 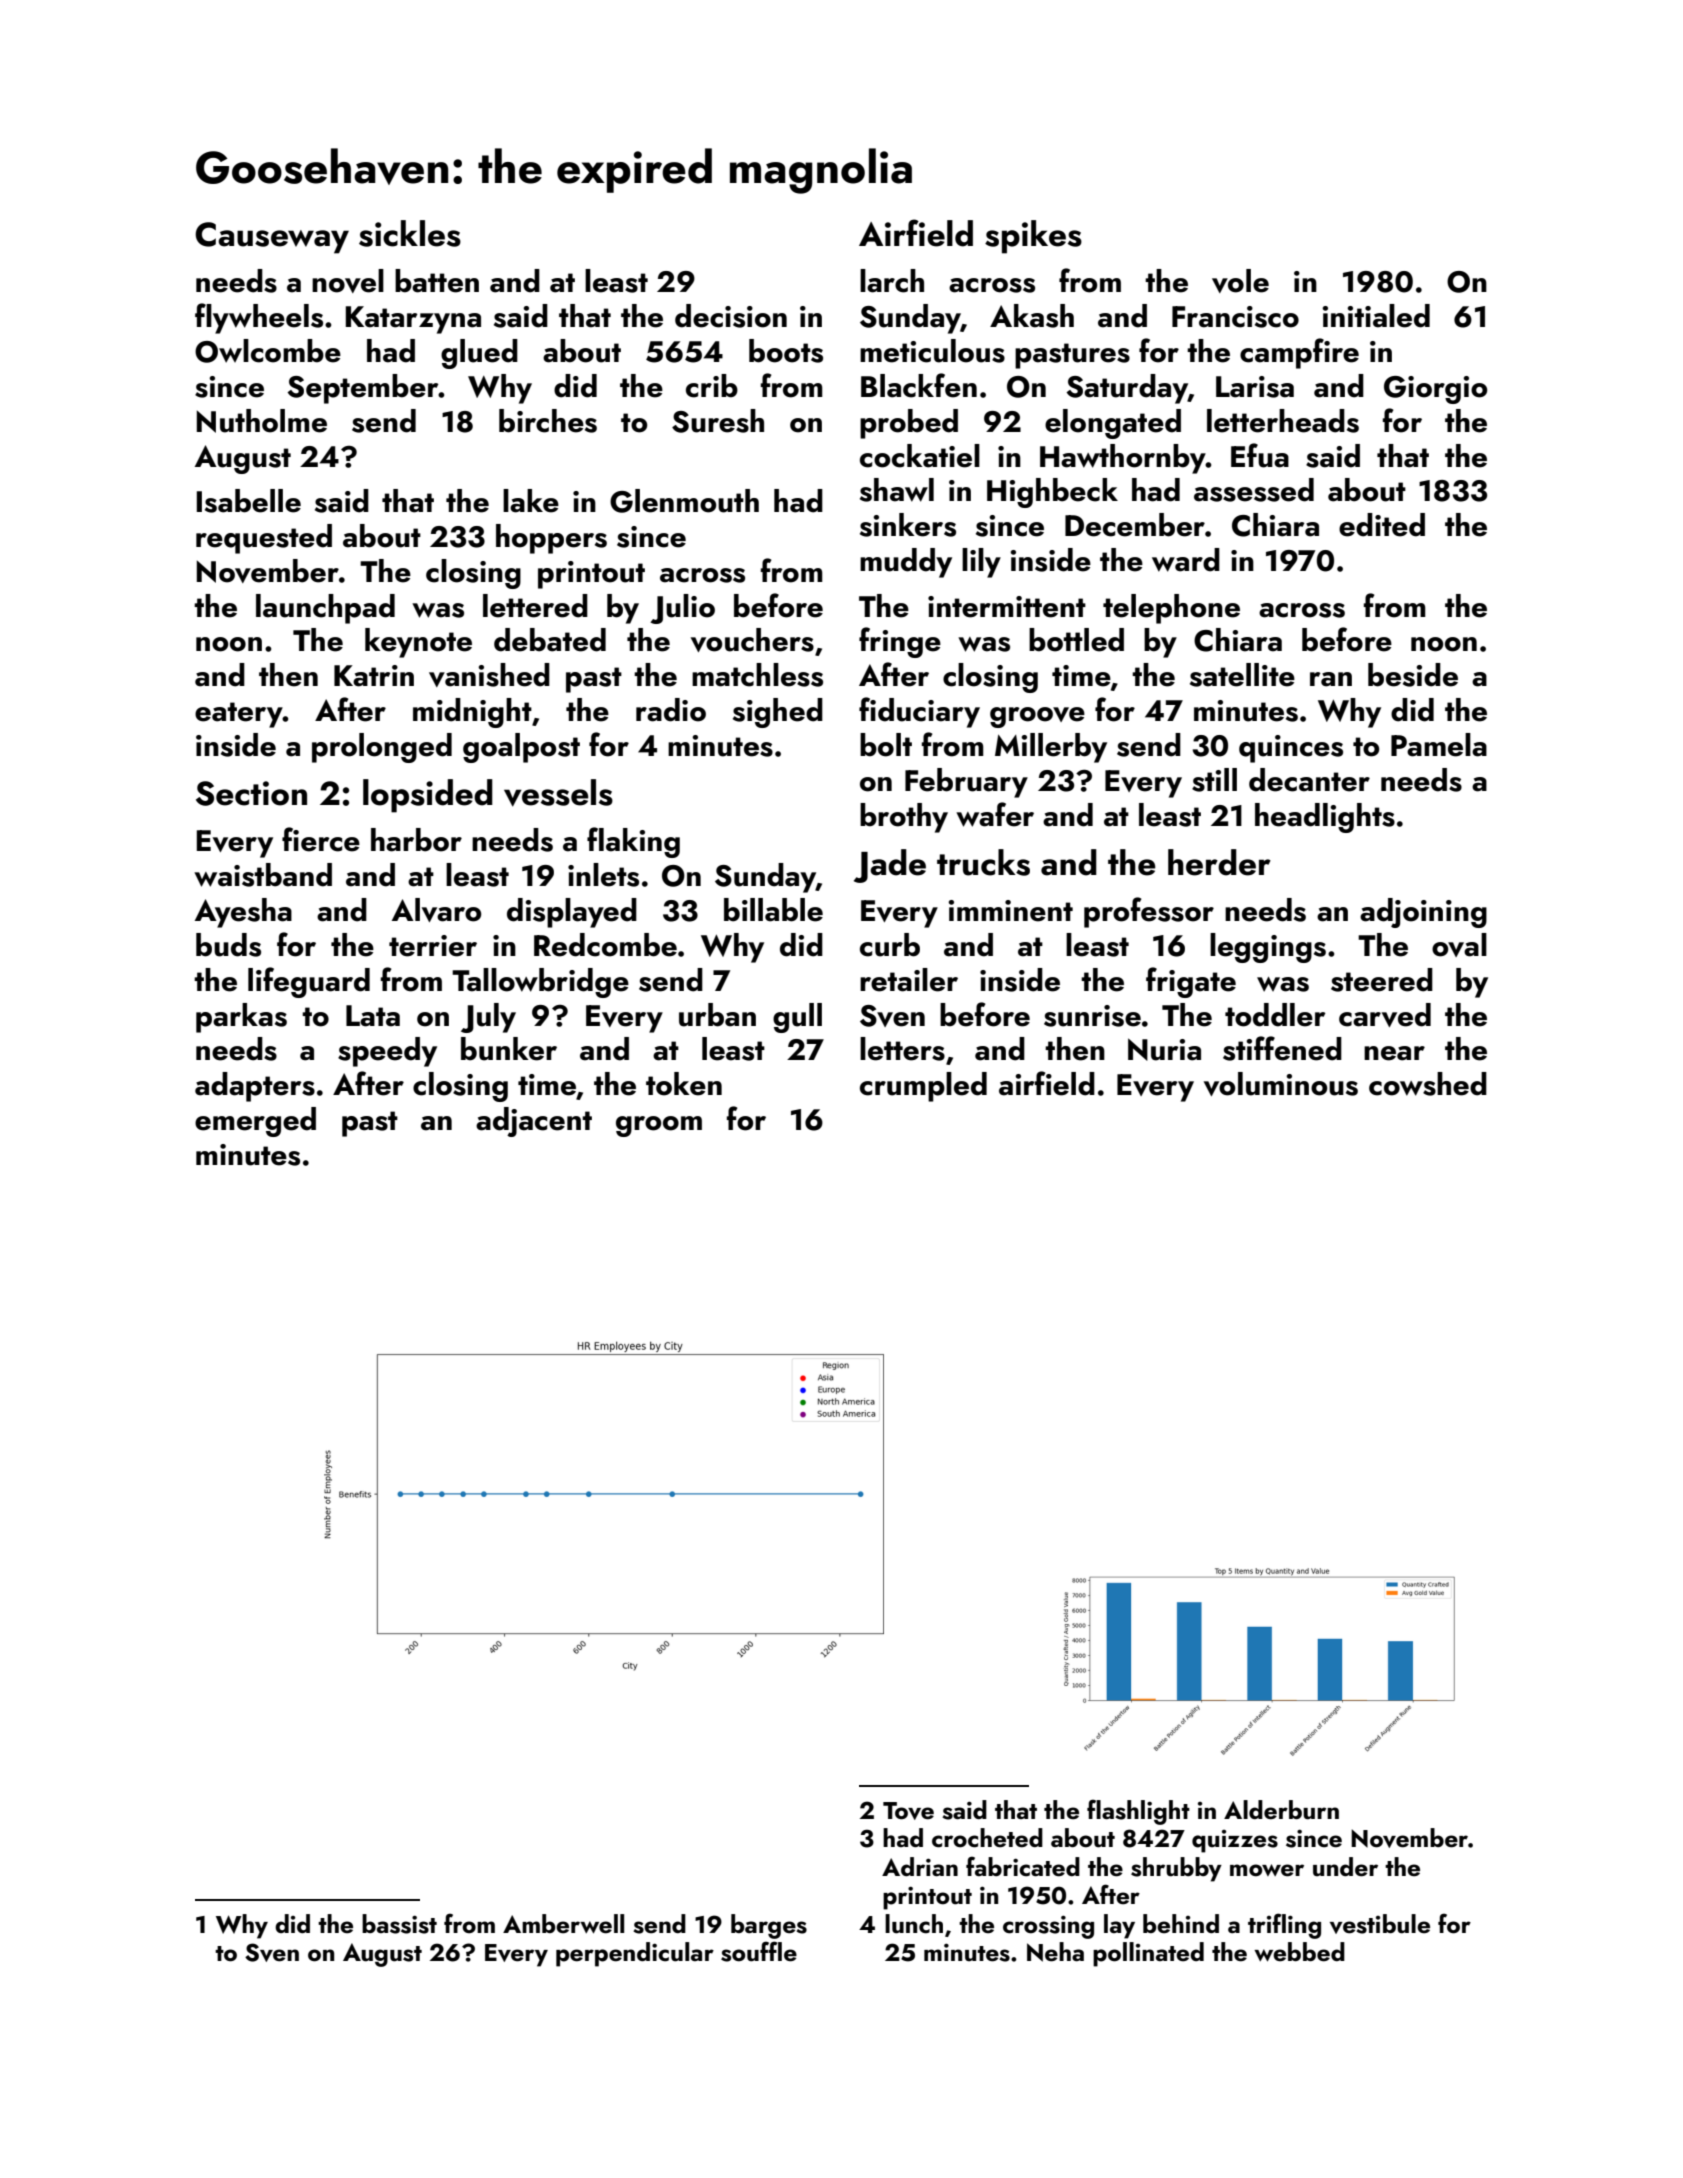 What do you see at coordinates (759, 1951) in the screenshot?
I see `souffle` at bounding box center [759, 1951].
